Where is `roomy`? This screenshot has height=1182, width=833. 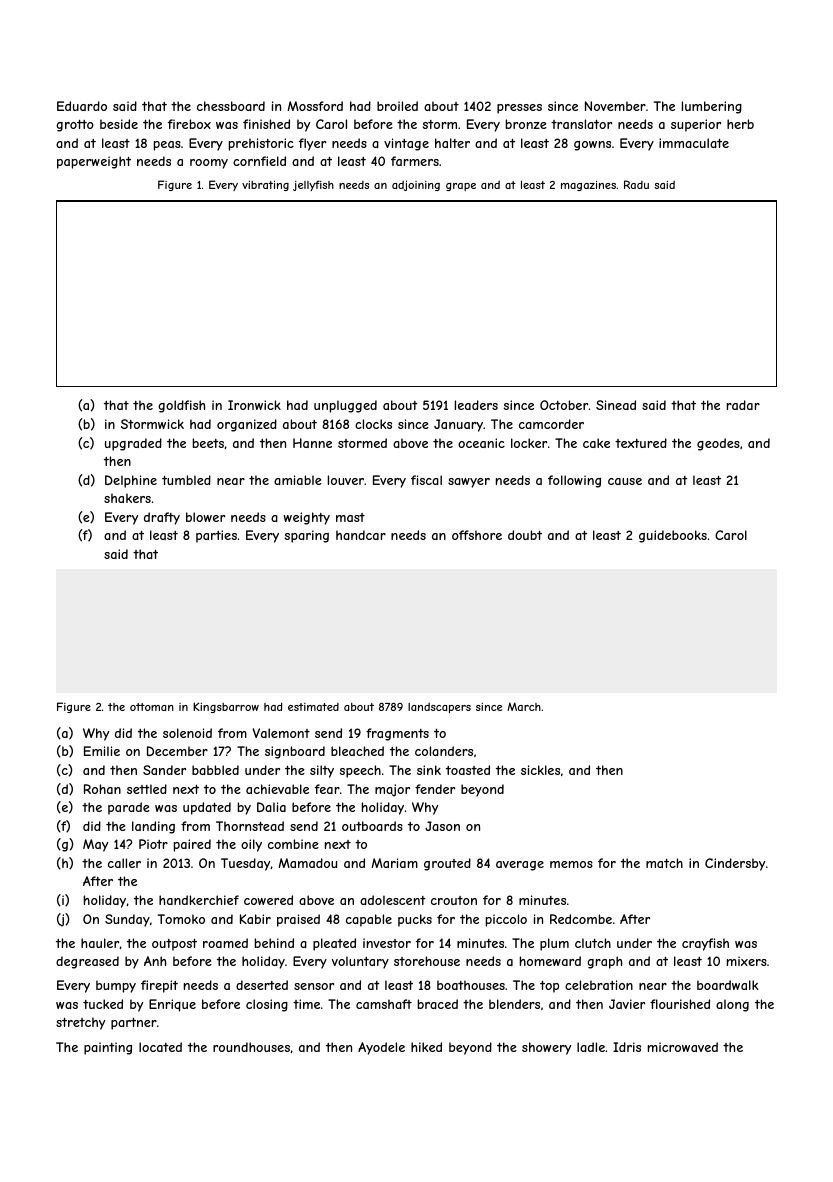 roomy is located at coordinates (209, 164).
